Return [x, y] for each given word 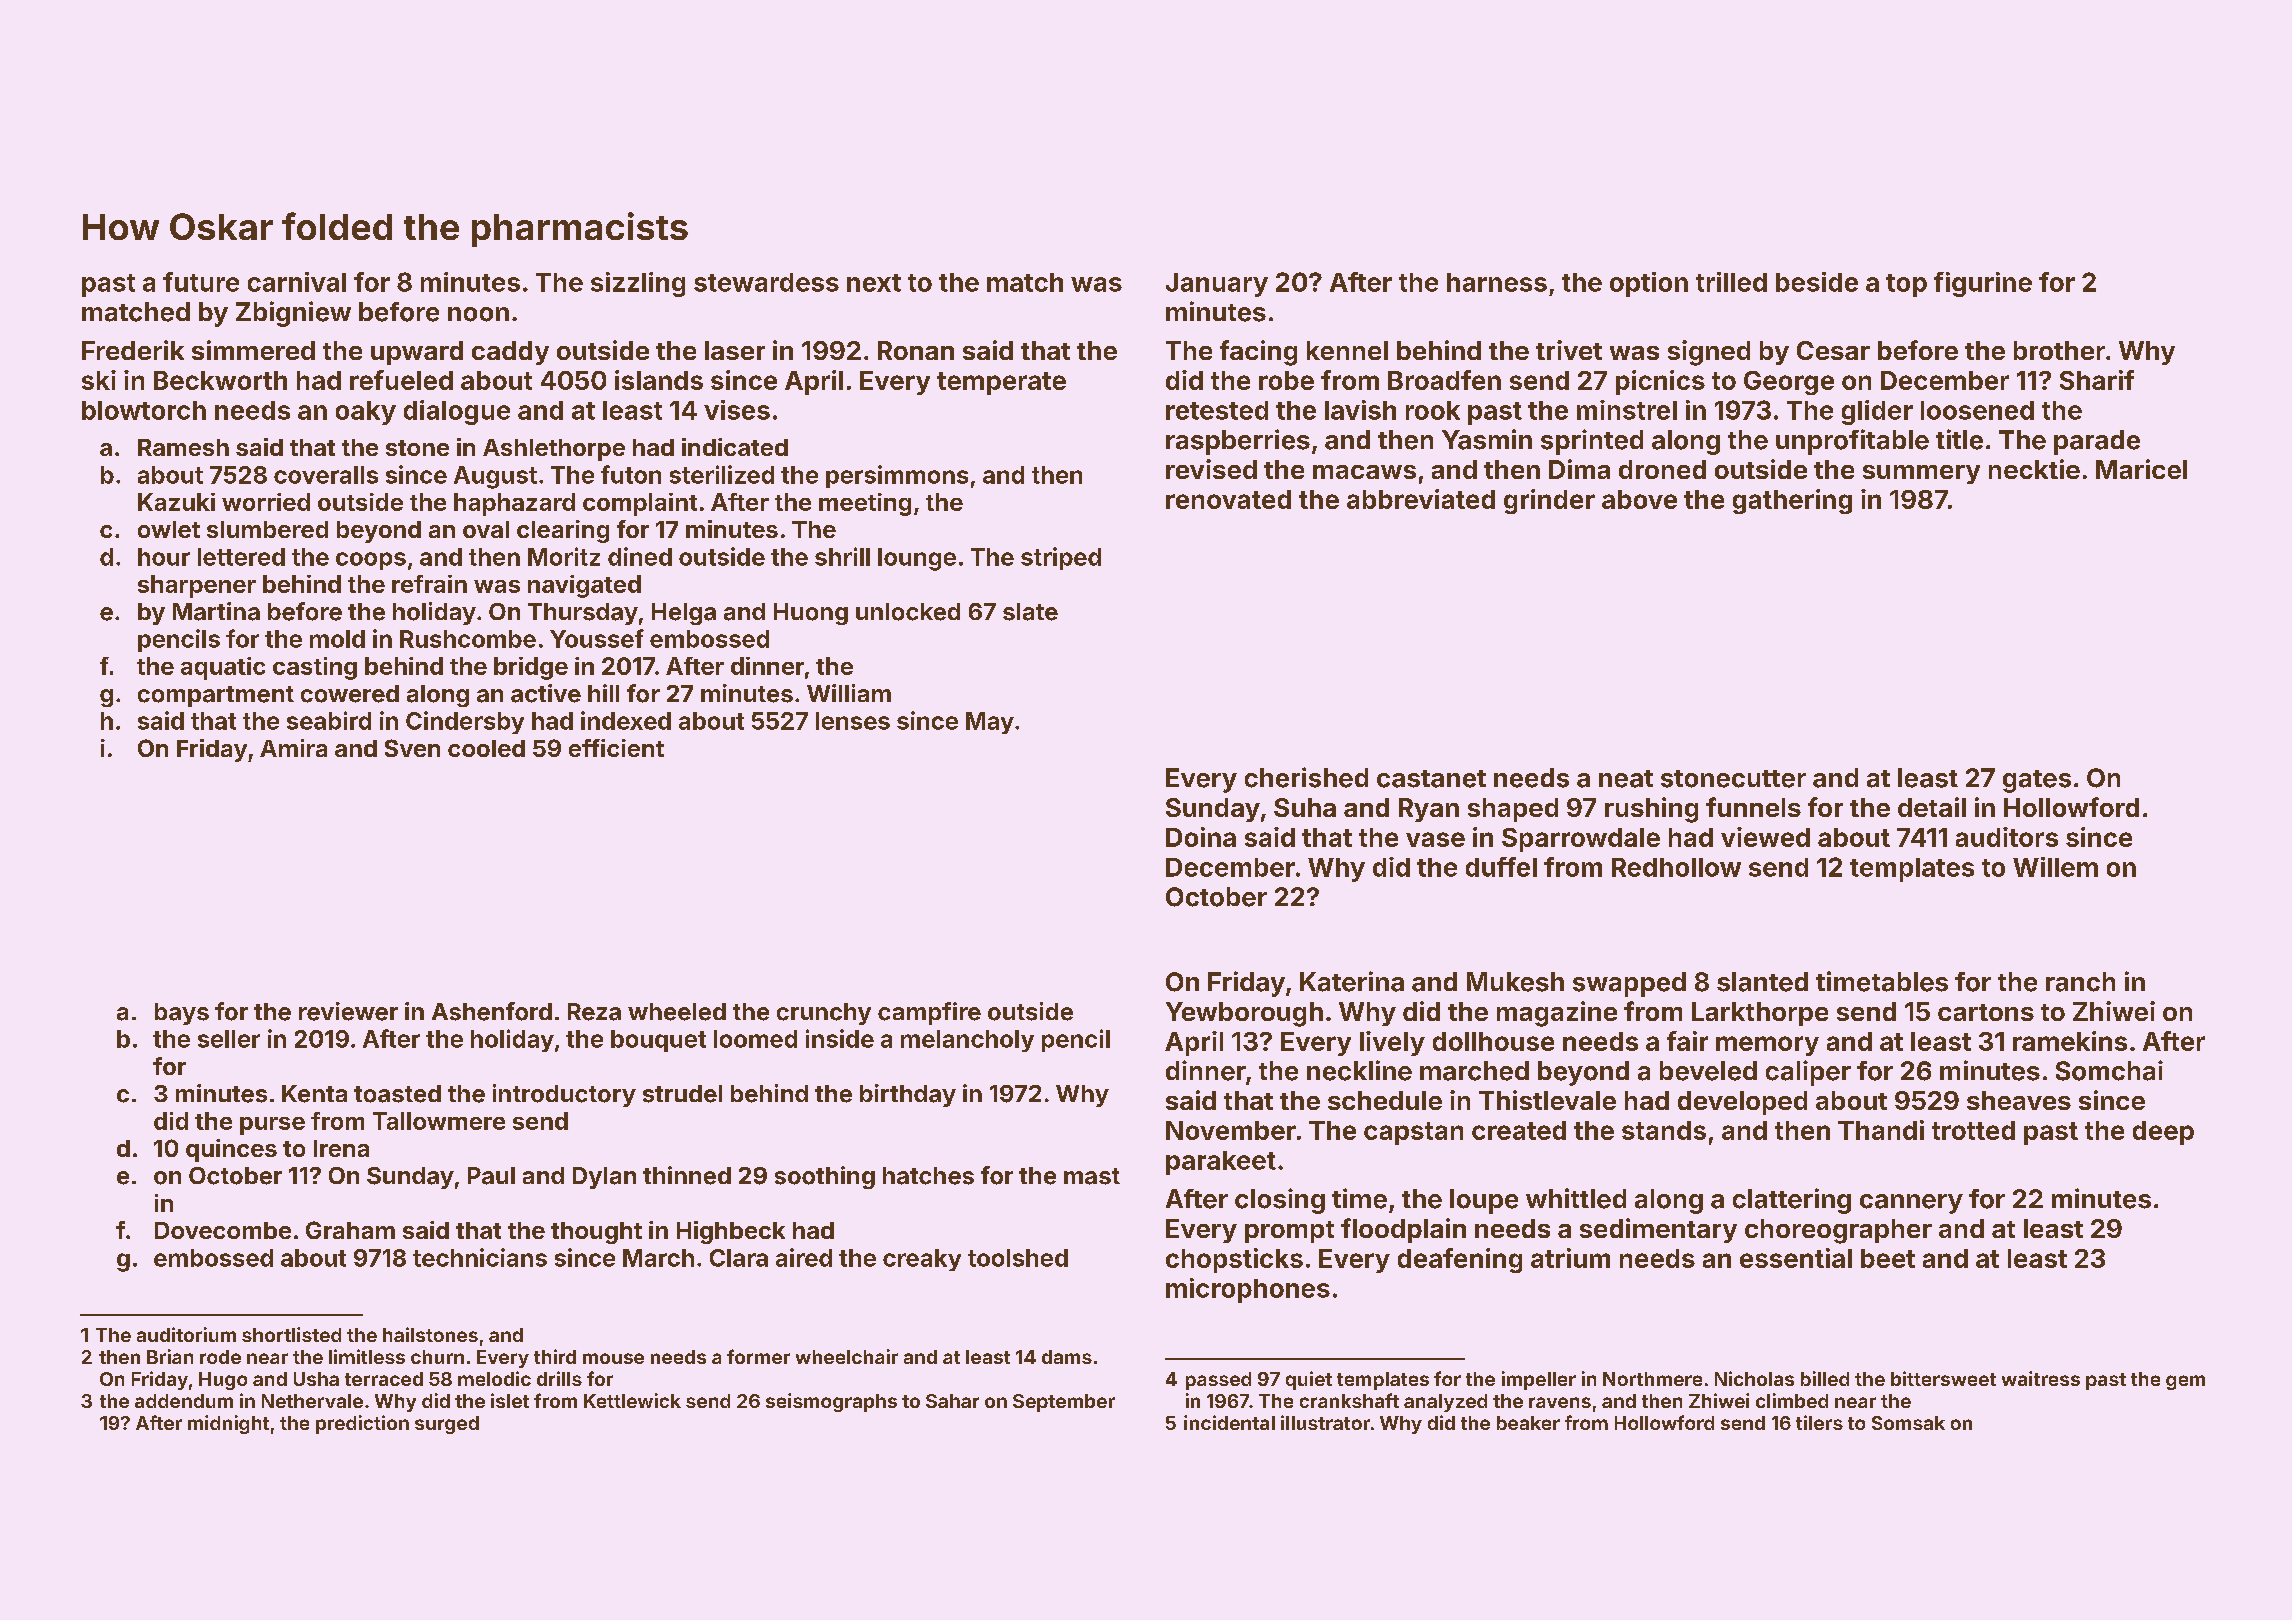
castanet [1431, 779]
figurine [1983, 284]
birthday [908, 1095]
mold [337, 639]
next [874, 283]
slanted [1762, 982]
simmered [253, 350]
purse [272, 1126]
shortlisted [291, 1334]
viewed [1765, 837]
